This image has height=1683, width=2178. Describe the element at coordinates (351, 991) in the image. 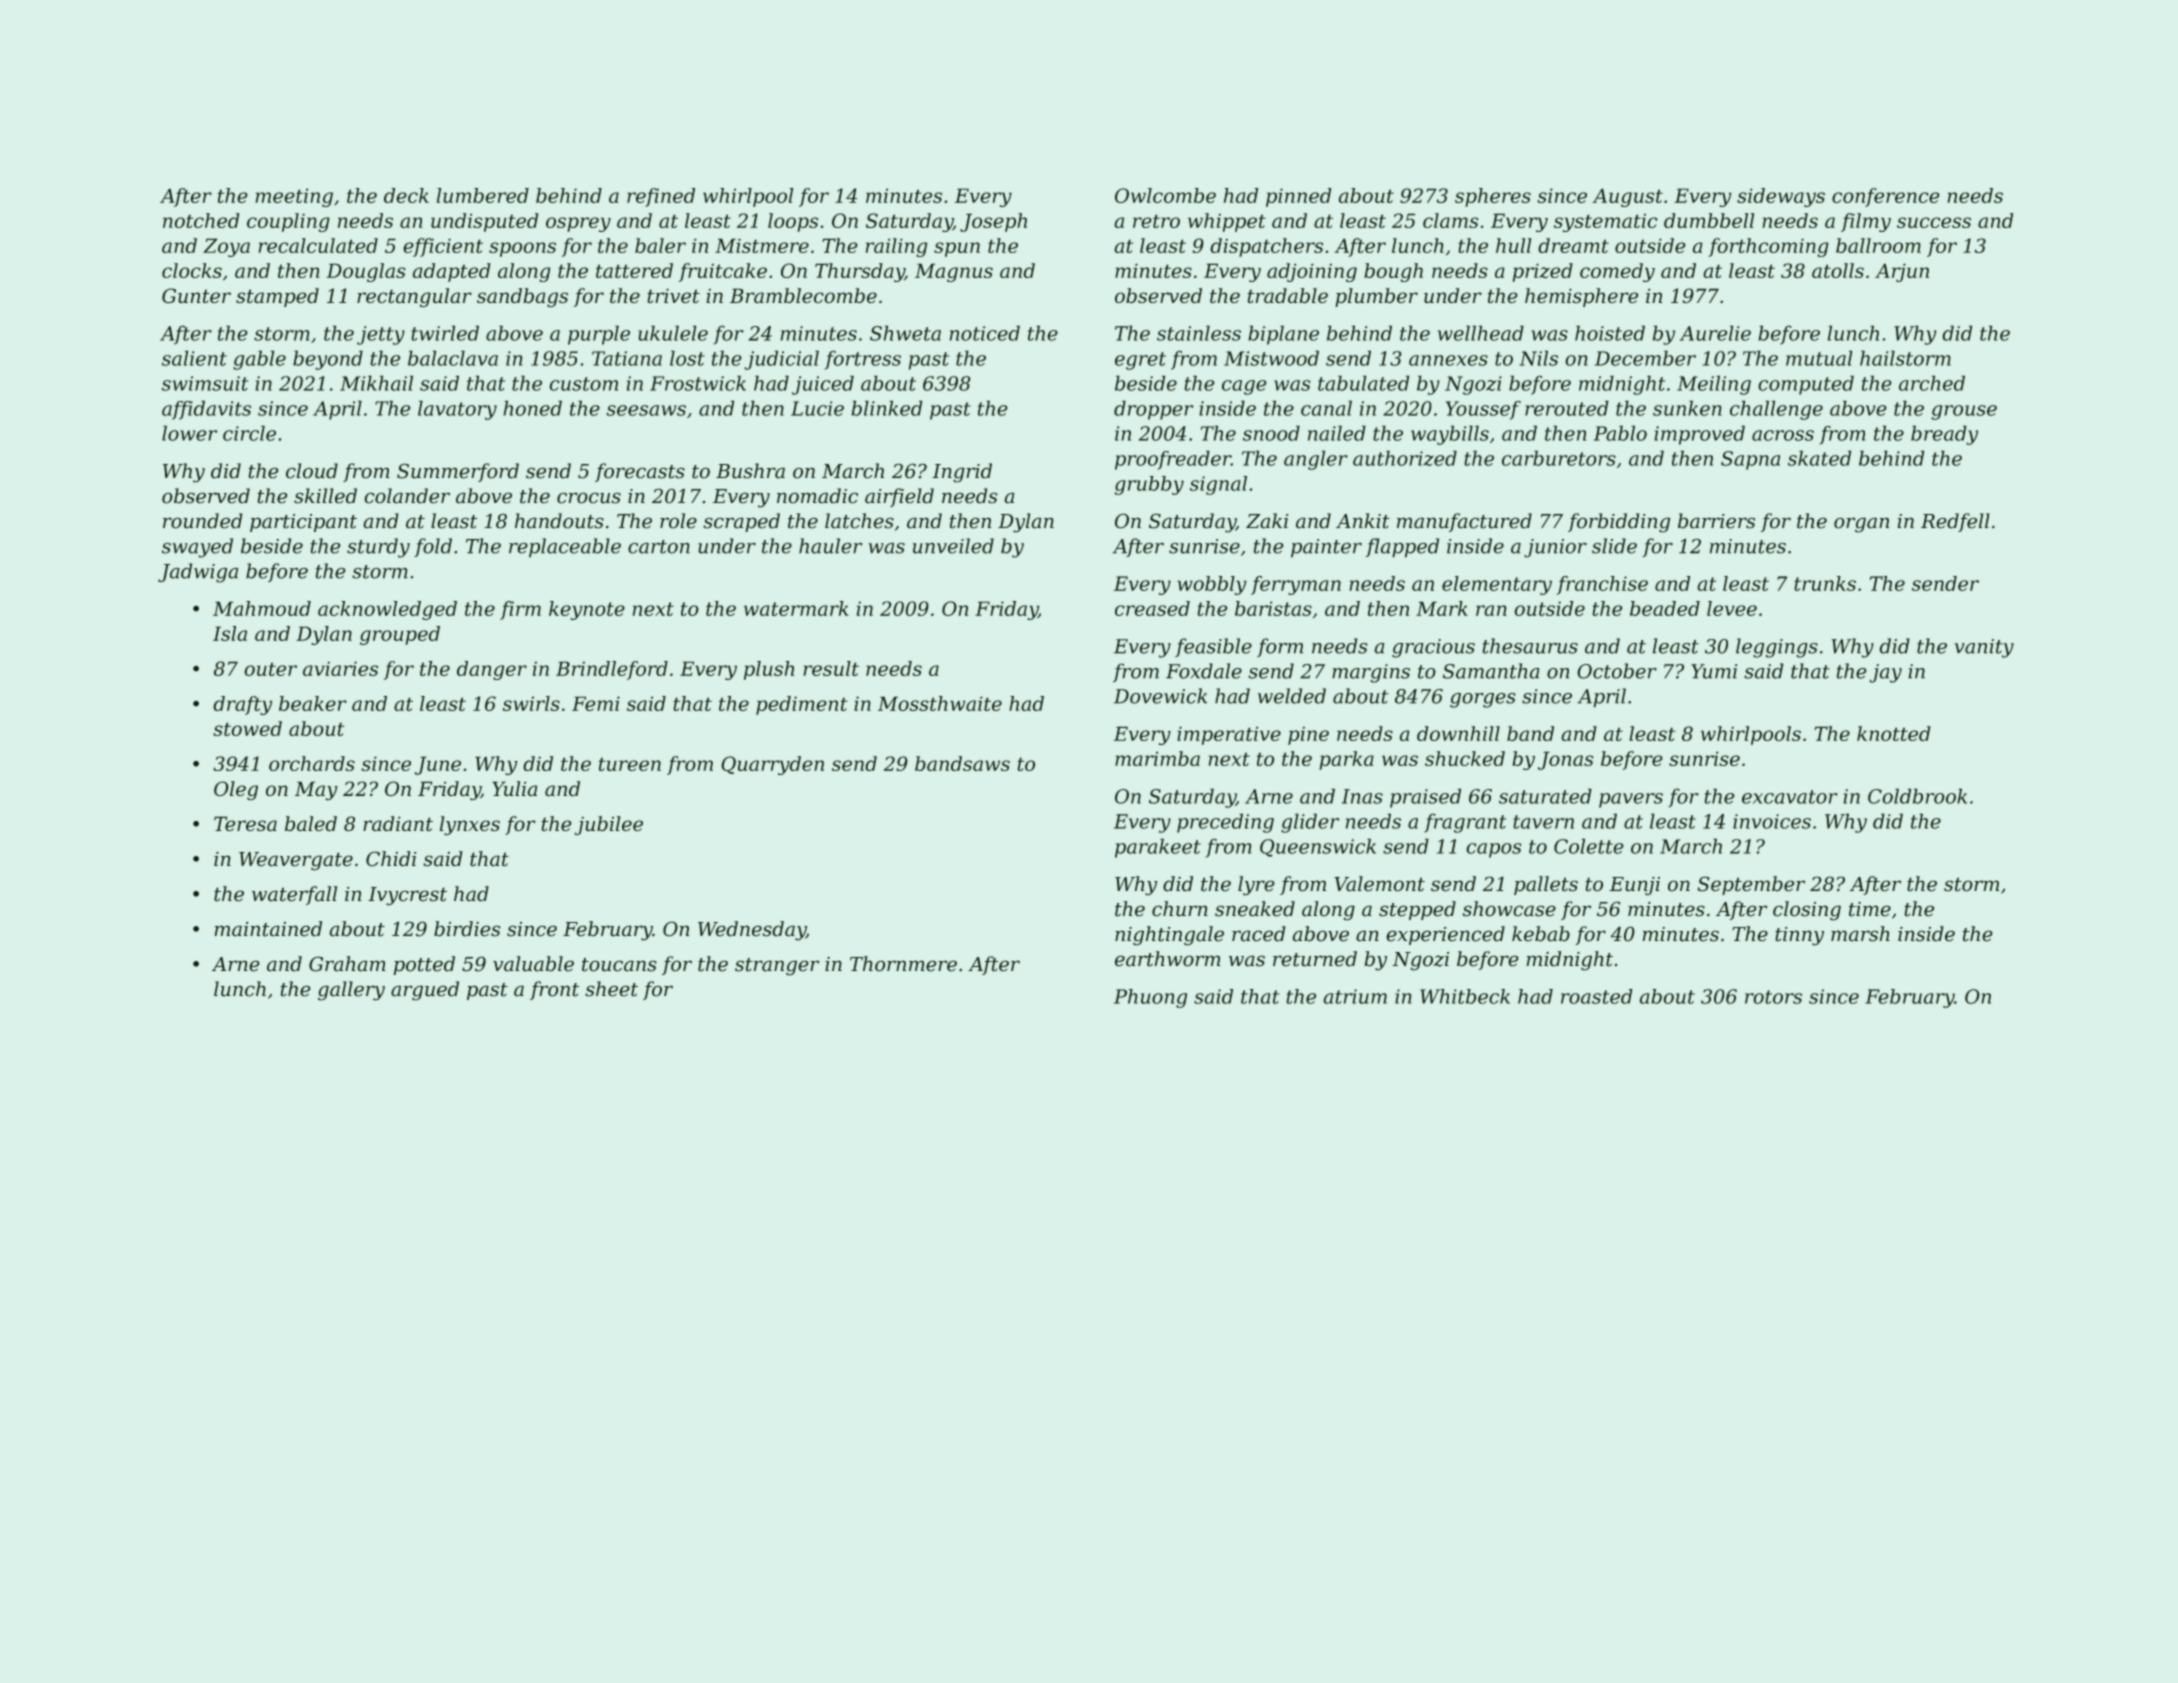

I see `gallery` at that location.
